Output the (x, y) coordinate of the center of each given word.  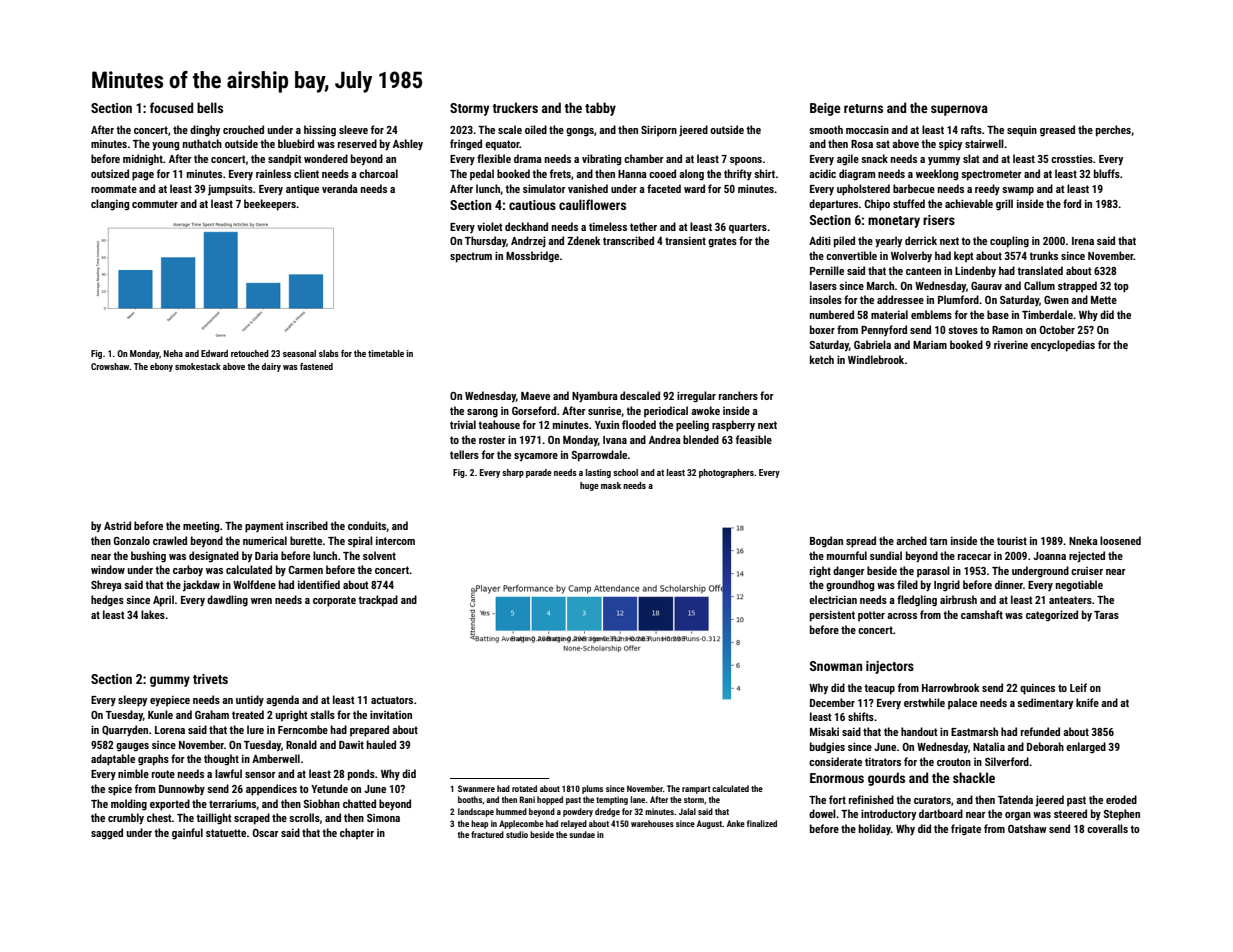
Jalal (687, 811)
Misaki (824, 731)
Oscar (266, 833)
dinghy (205, 131)
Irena (1083, 241)
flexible (494, 158)
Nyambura (595, 397)
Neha (173, 353)
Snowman (836, 666)
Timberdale (1047, 314)
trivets (210, 679)
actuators (392, 700)
